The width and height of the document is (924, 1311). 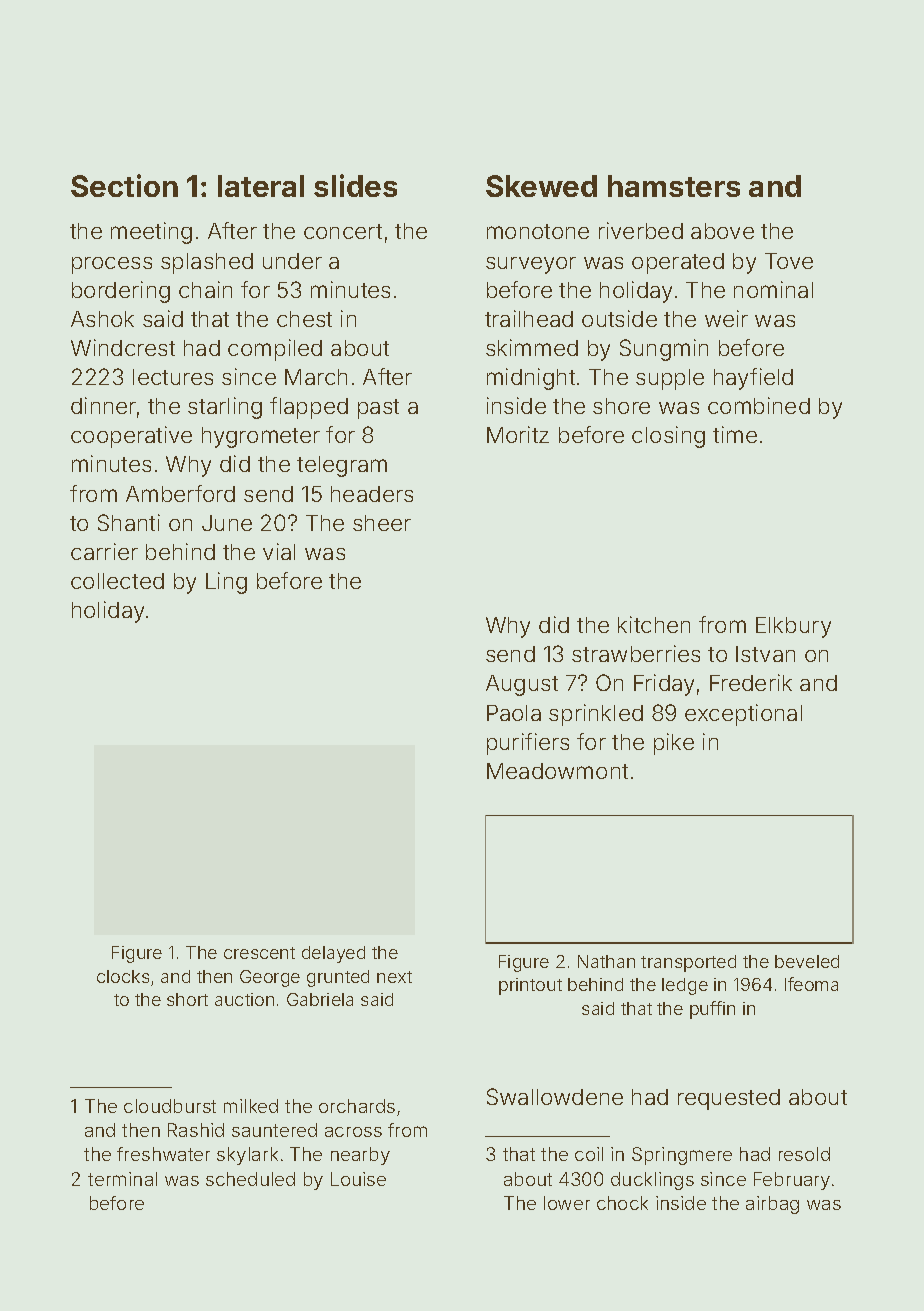 What do you see at coordinates (123, 347) in the document?
I see `Windcrest` at bounding box center [123, 347].
